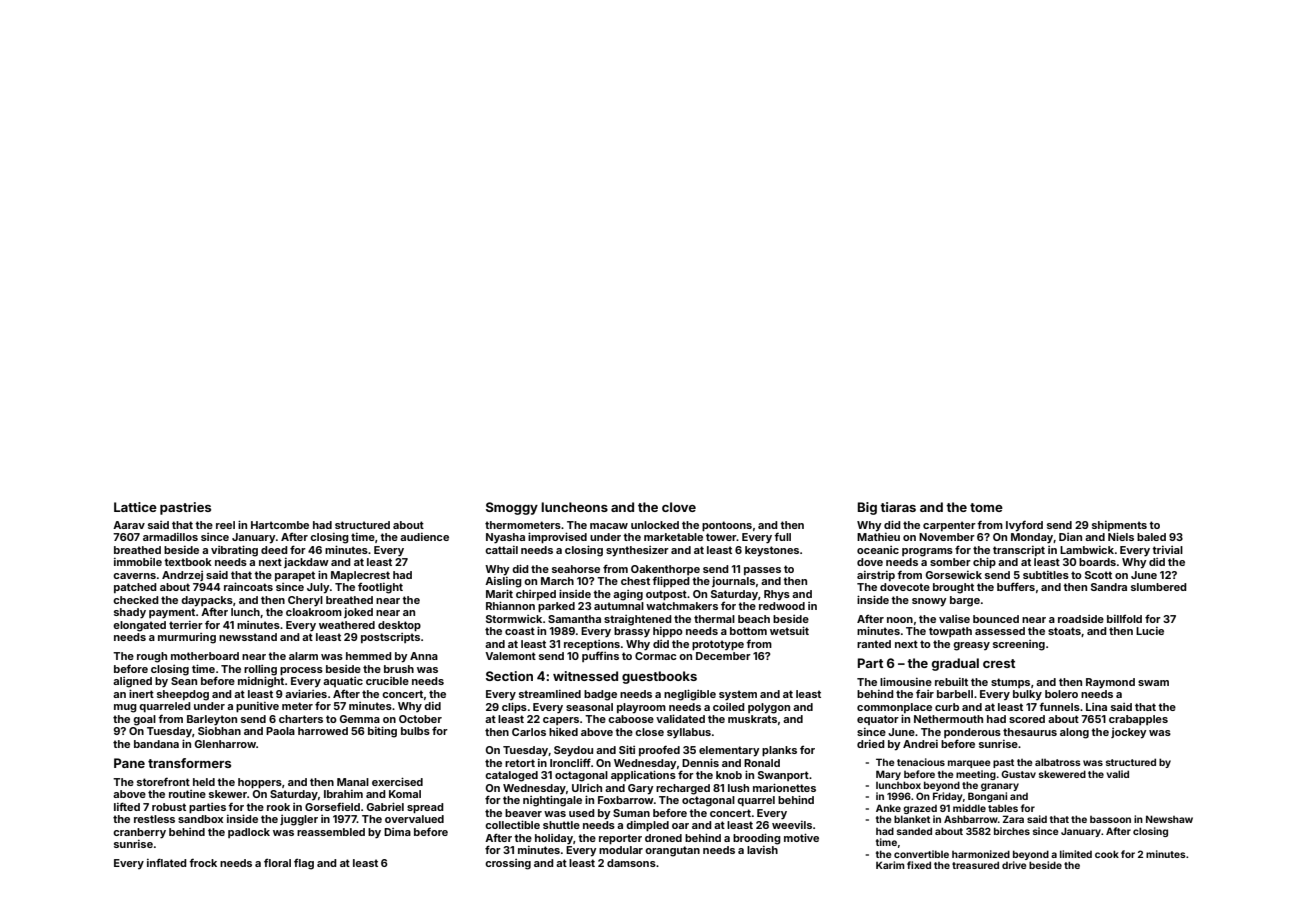 This screenshot has width=1308, height=924. I want to click on padlock, so click(249, 833).
